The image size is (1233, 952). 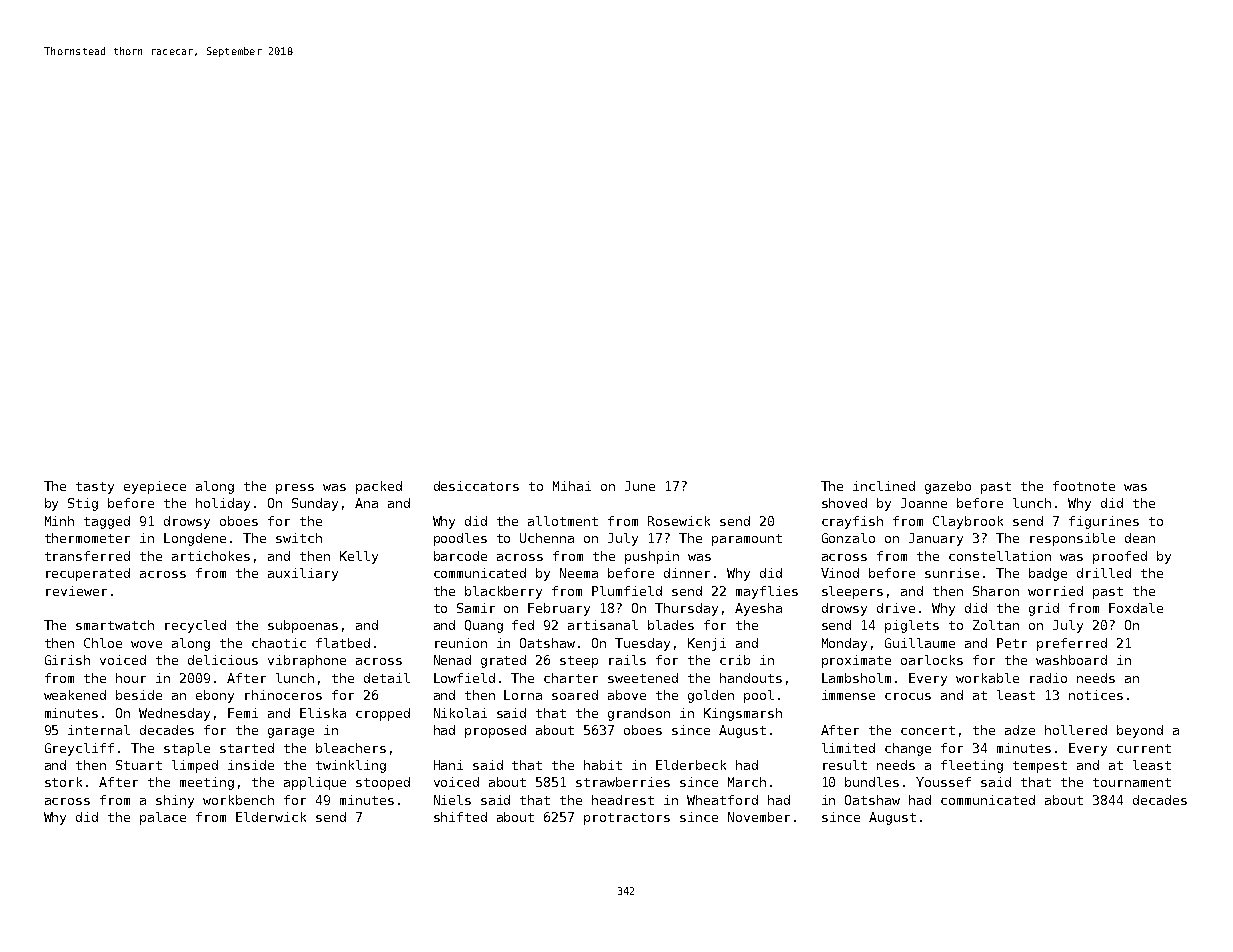 I want to click on palace, so click(x=163, y=818).
